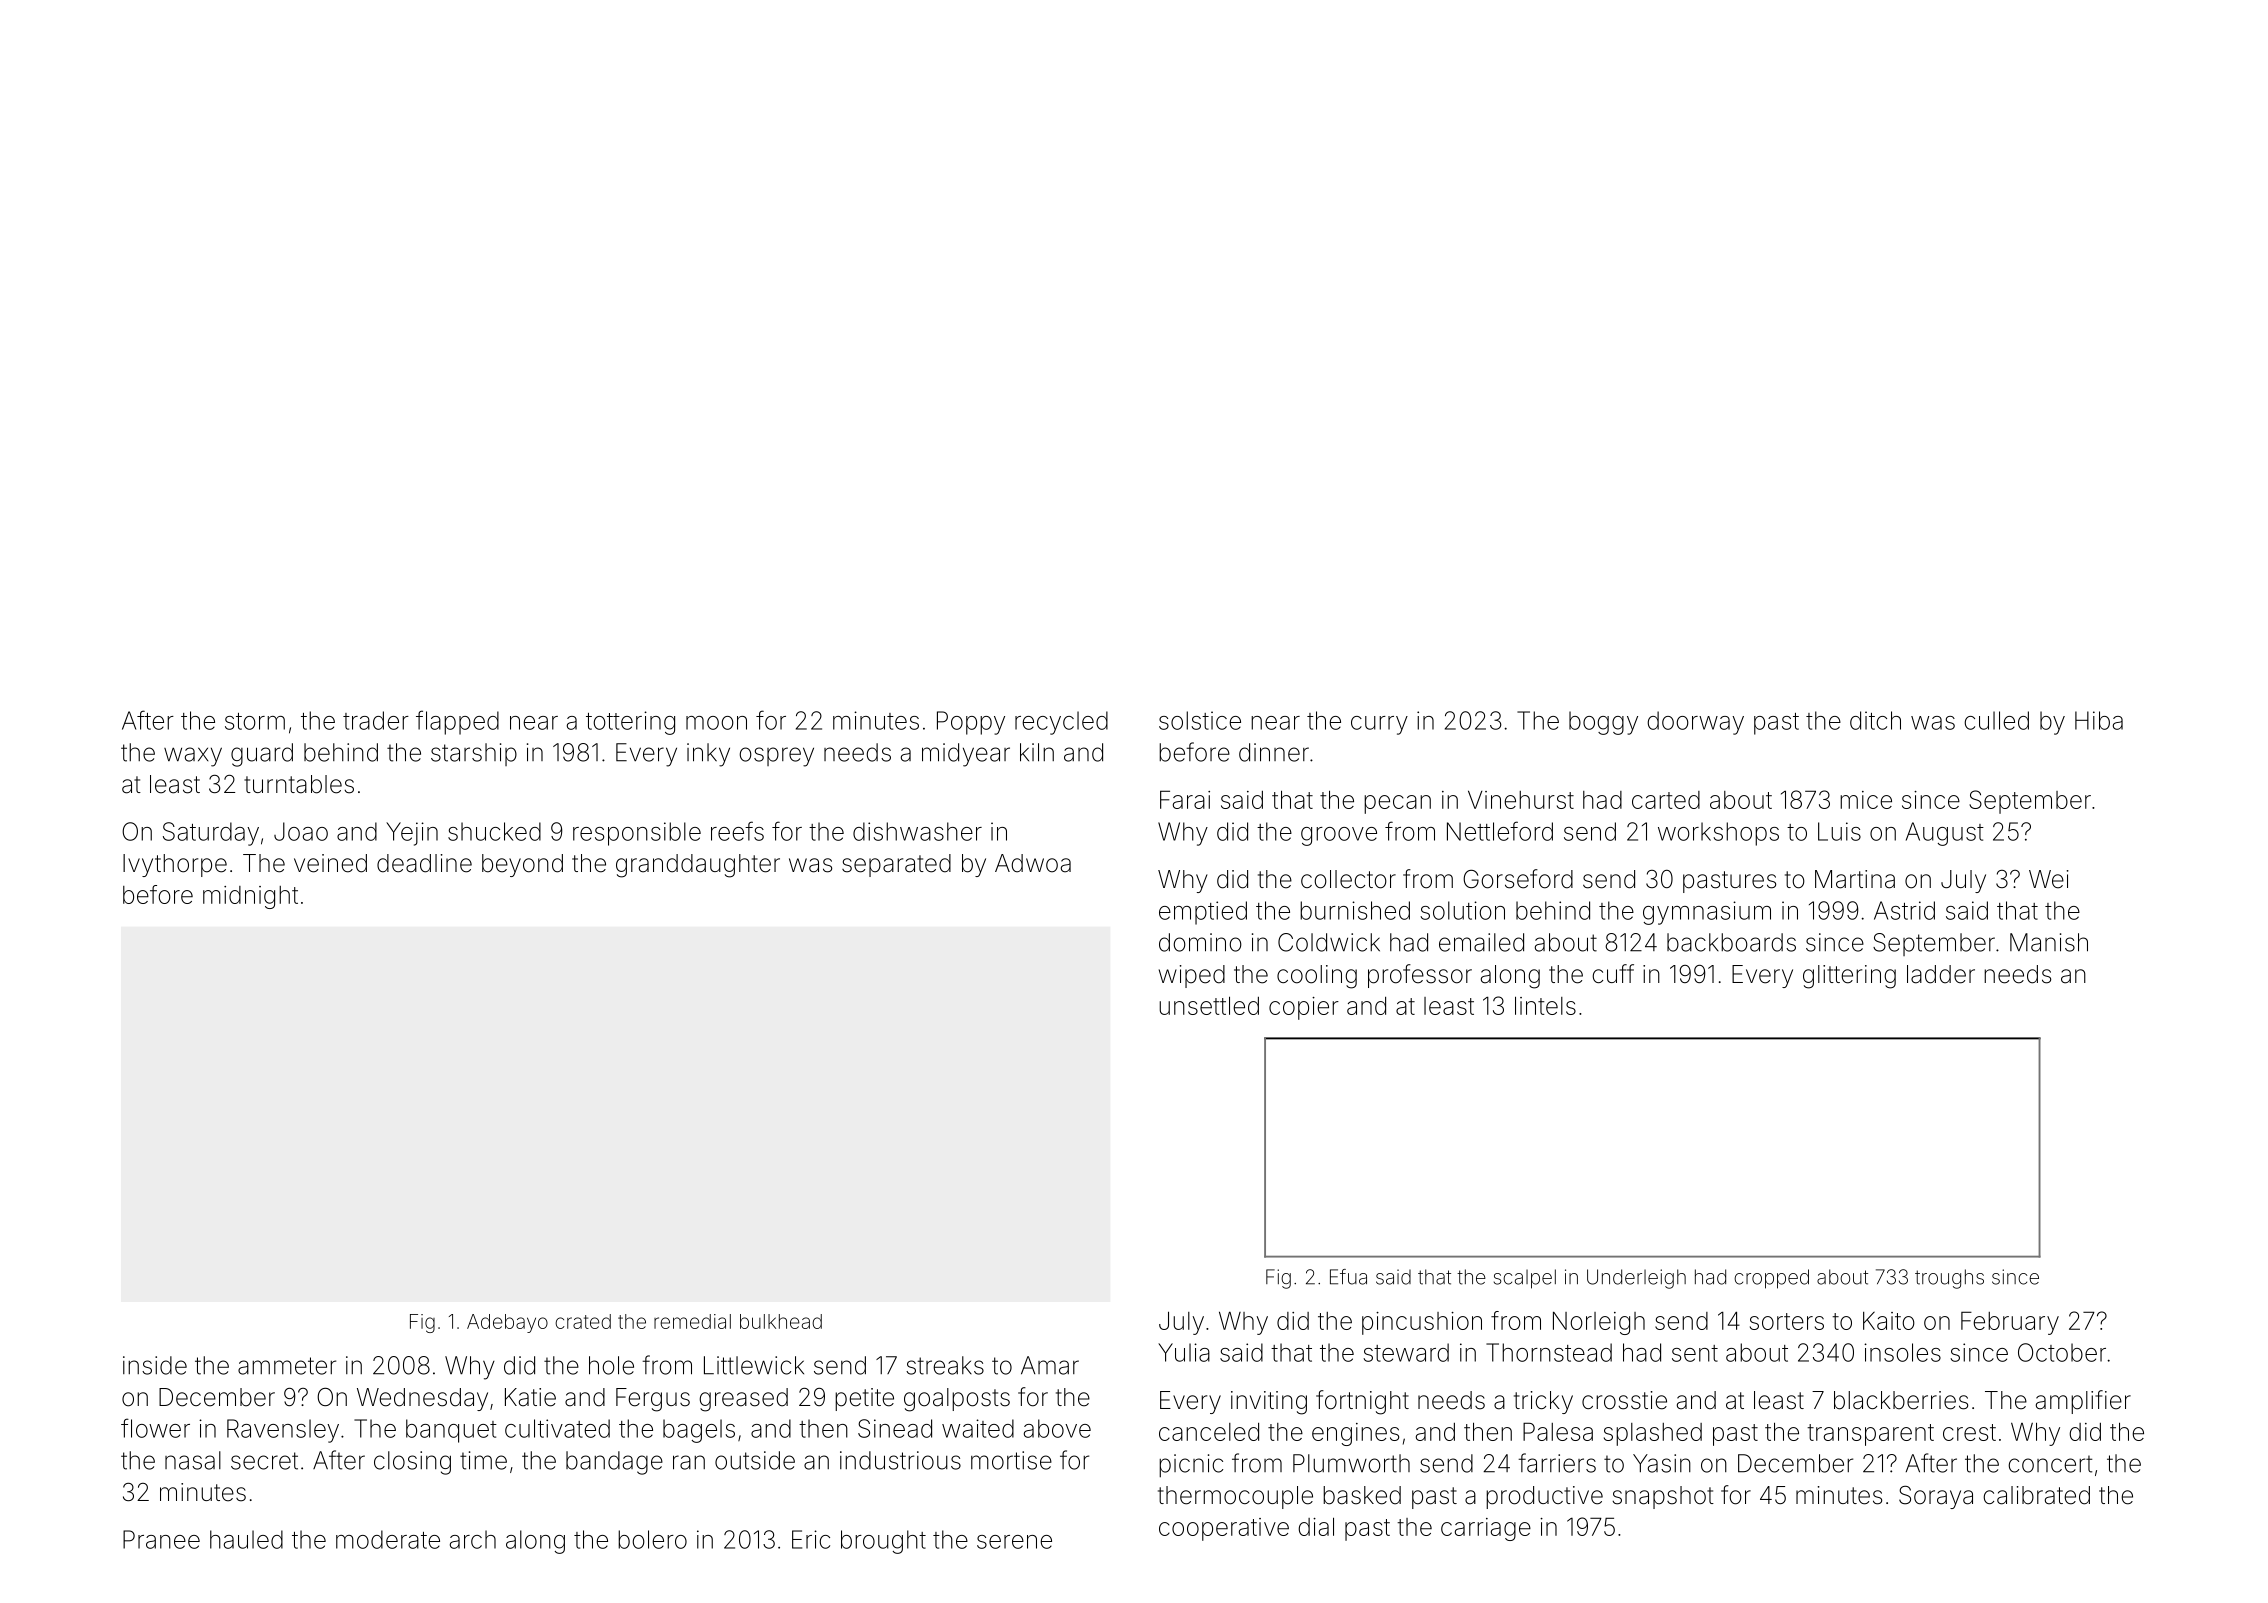  I want to click on ditch, so click(1875, 720).
